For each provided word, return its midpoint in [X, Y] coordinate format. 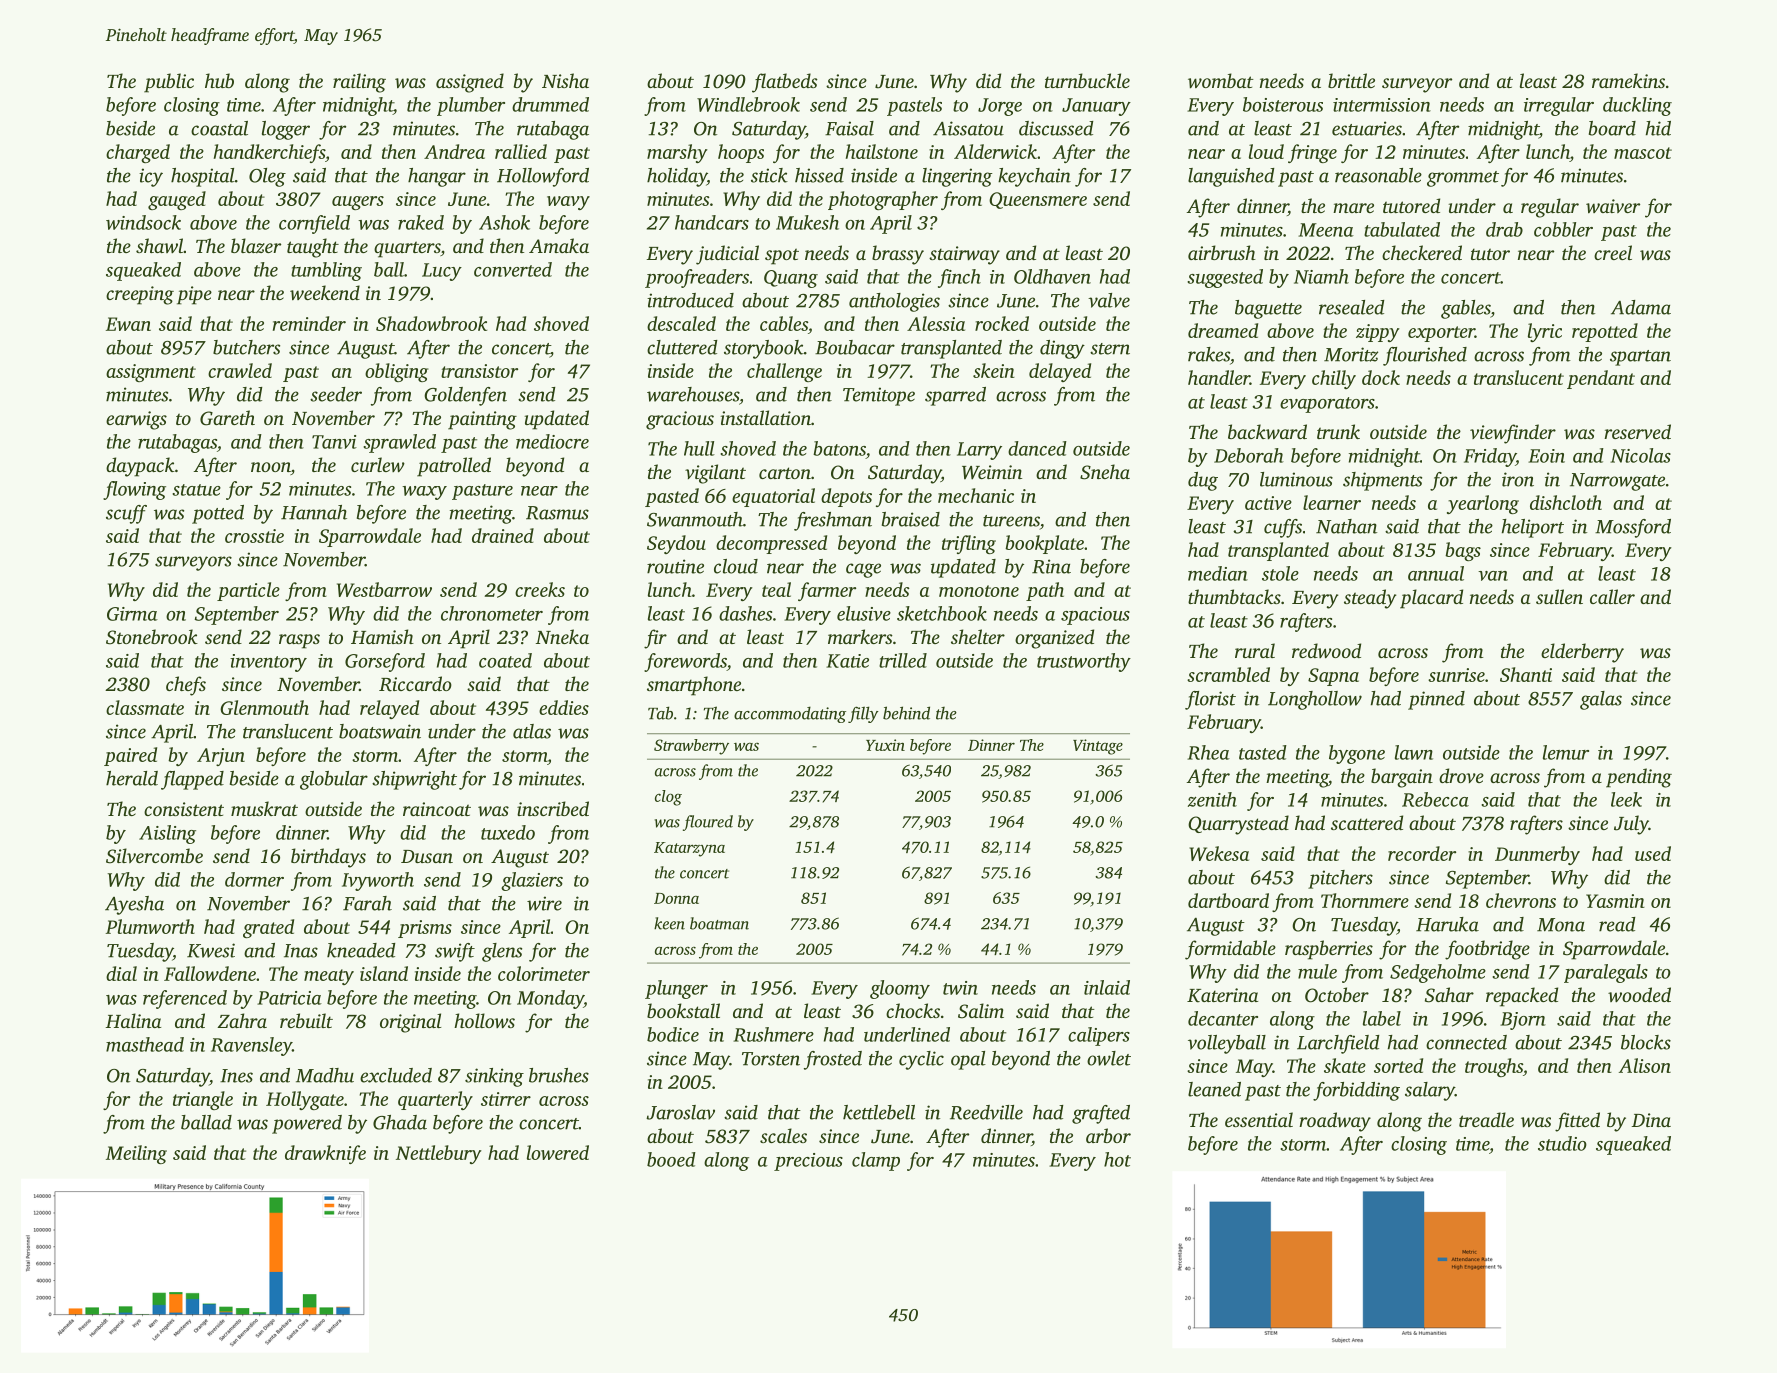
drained [503, 535]
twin [960, 988]
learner [1332, 502]
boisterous [1283, 104]
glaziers [532, 881]
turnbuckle [1087, 80]
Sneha [1105, 472]
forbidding [1356, 1091]
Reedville [986, 1112]
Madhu [325, 1075]
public [169, 83]
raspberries [1329, 950]
